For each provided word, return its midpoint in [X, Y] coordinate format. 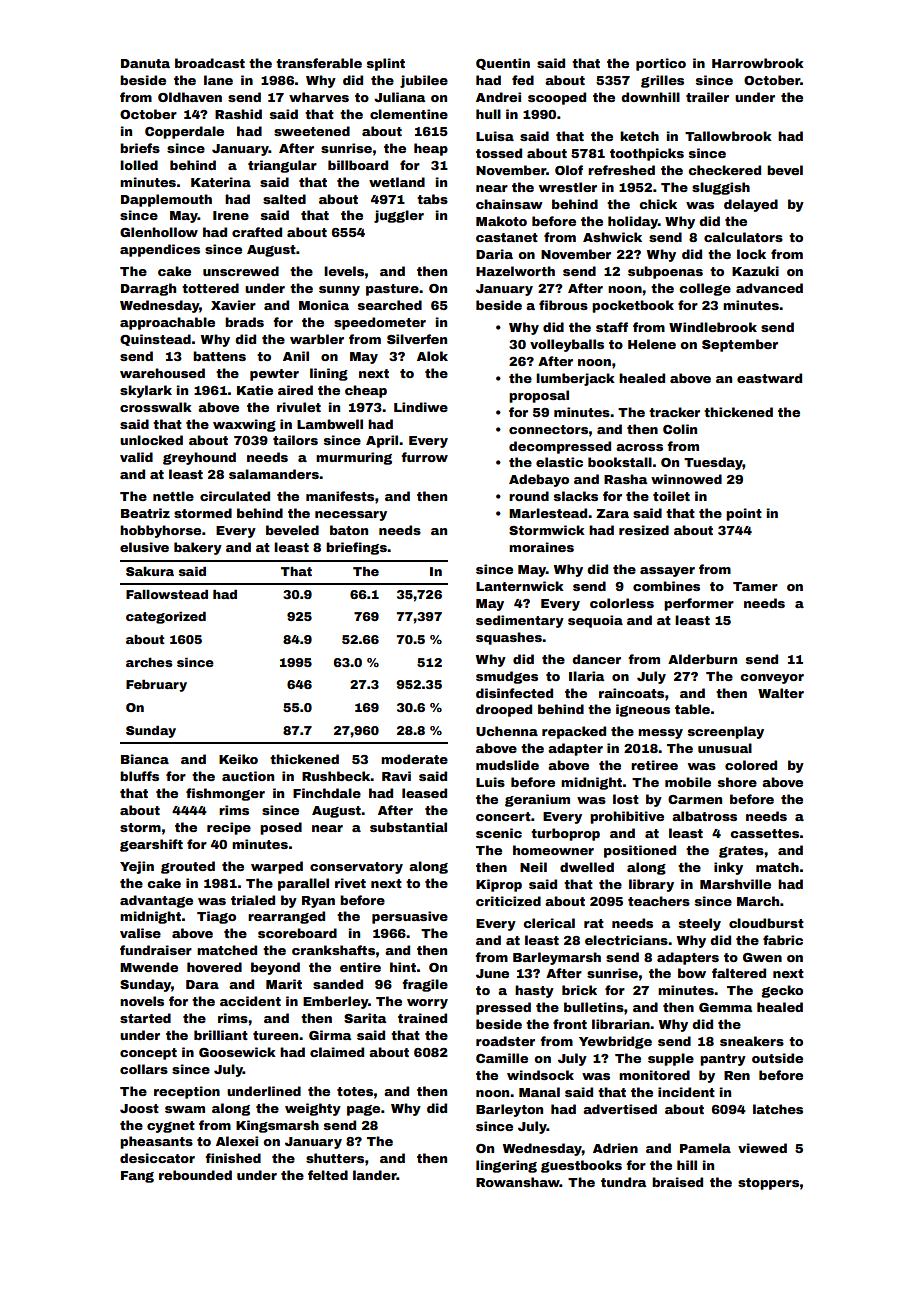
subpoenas [665, 272]
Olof [569, 170]
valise [140, 933]
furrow [424, 457]
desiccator [157, 1158]
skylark [146, 391]
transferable [319, 63]
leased [424, 793]
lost [626, 799]
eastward [769, 378]
